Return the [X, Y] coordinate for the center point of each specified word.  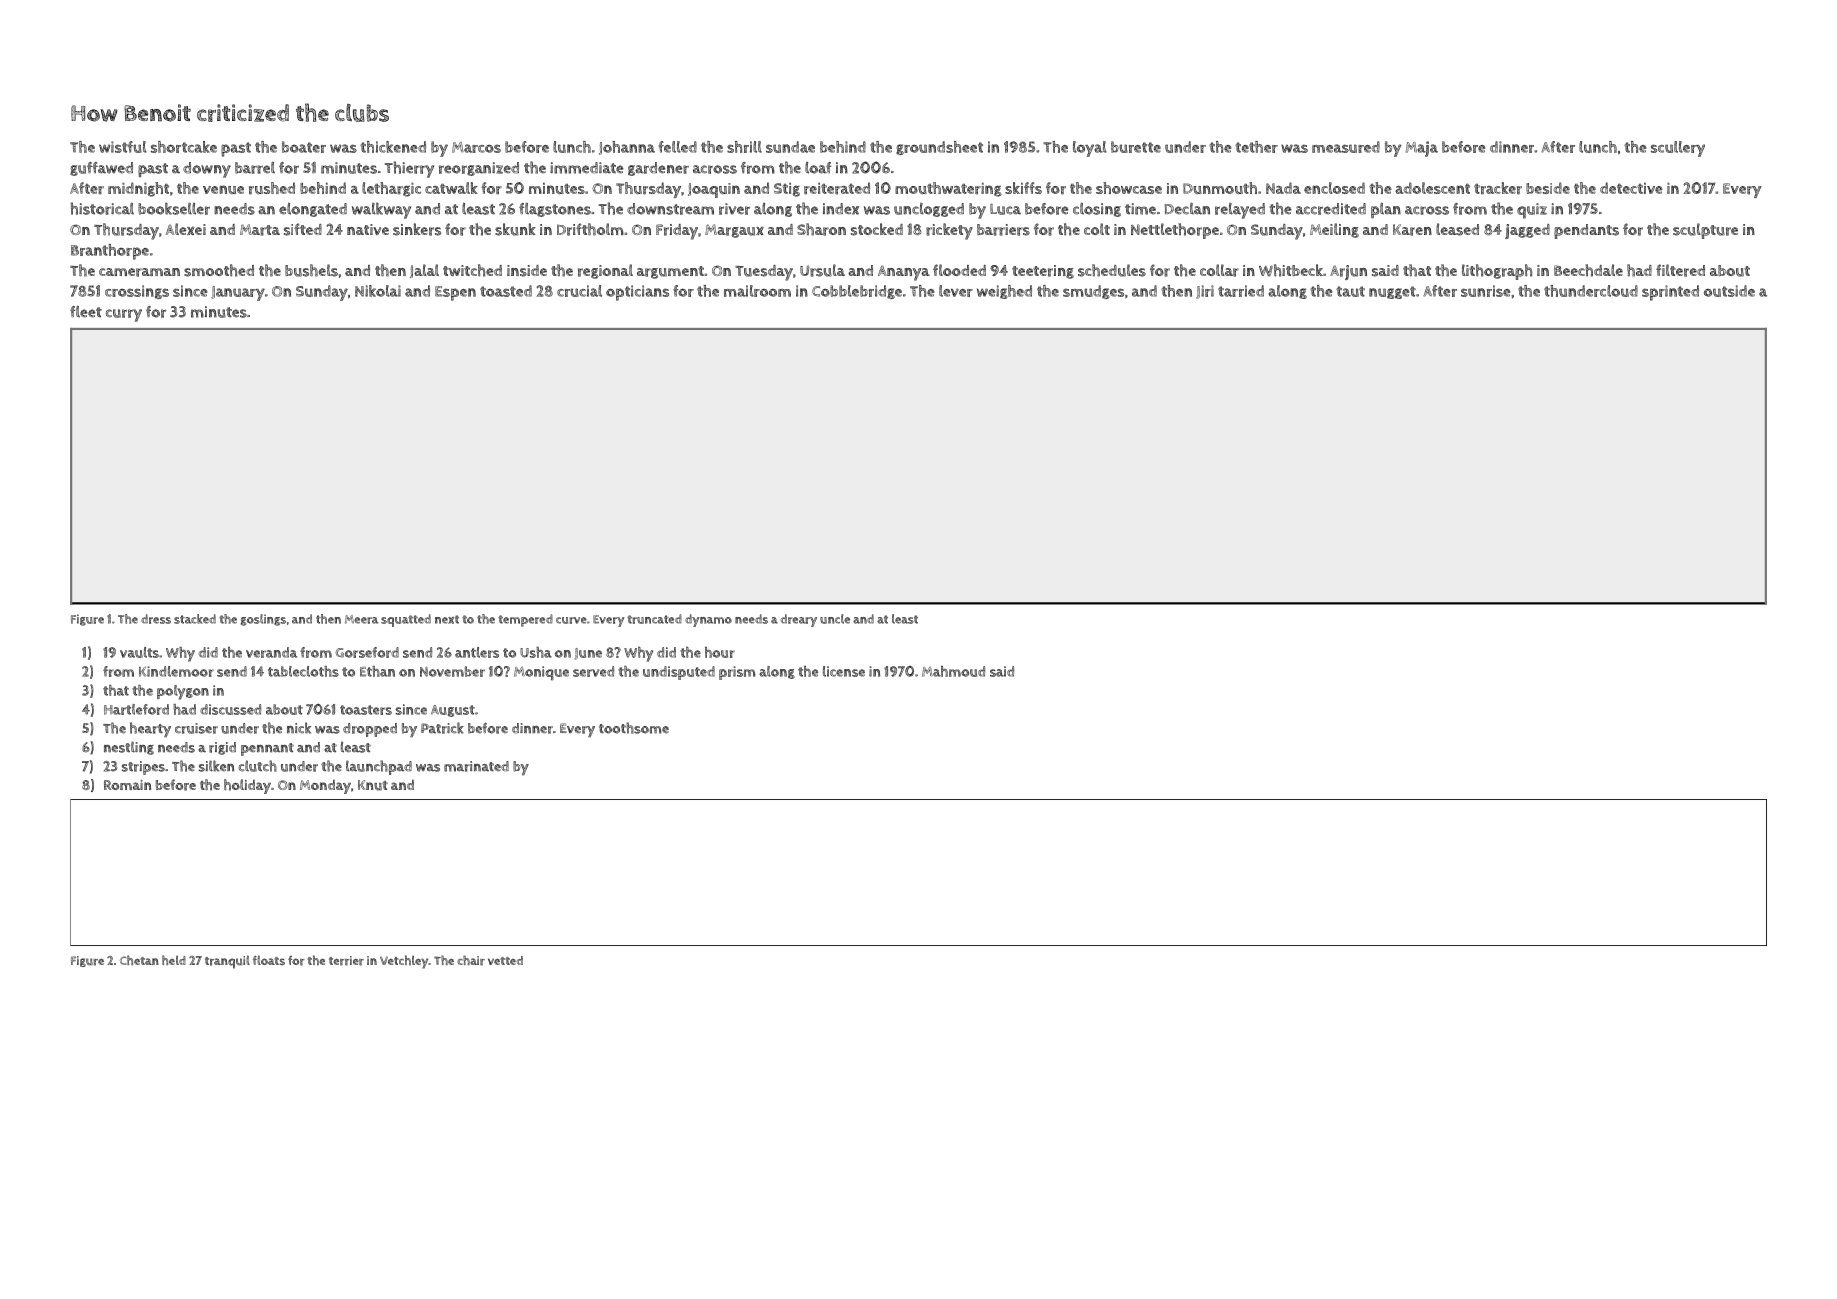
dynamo [708, 620]
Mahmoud [953, 671]
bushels [311, 270]
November [452, 671]
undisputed [679, 673]
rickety [949, 231]
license [844, 671]
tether [1256, 147]
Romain [127, 785]
